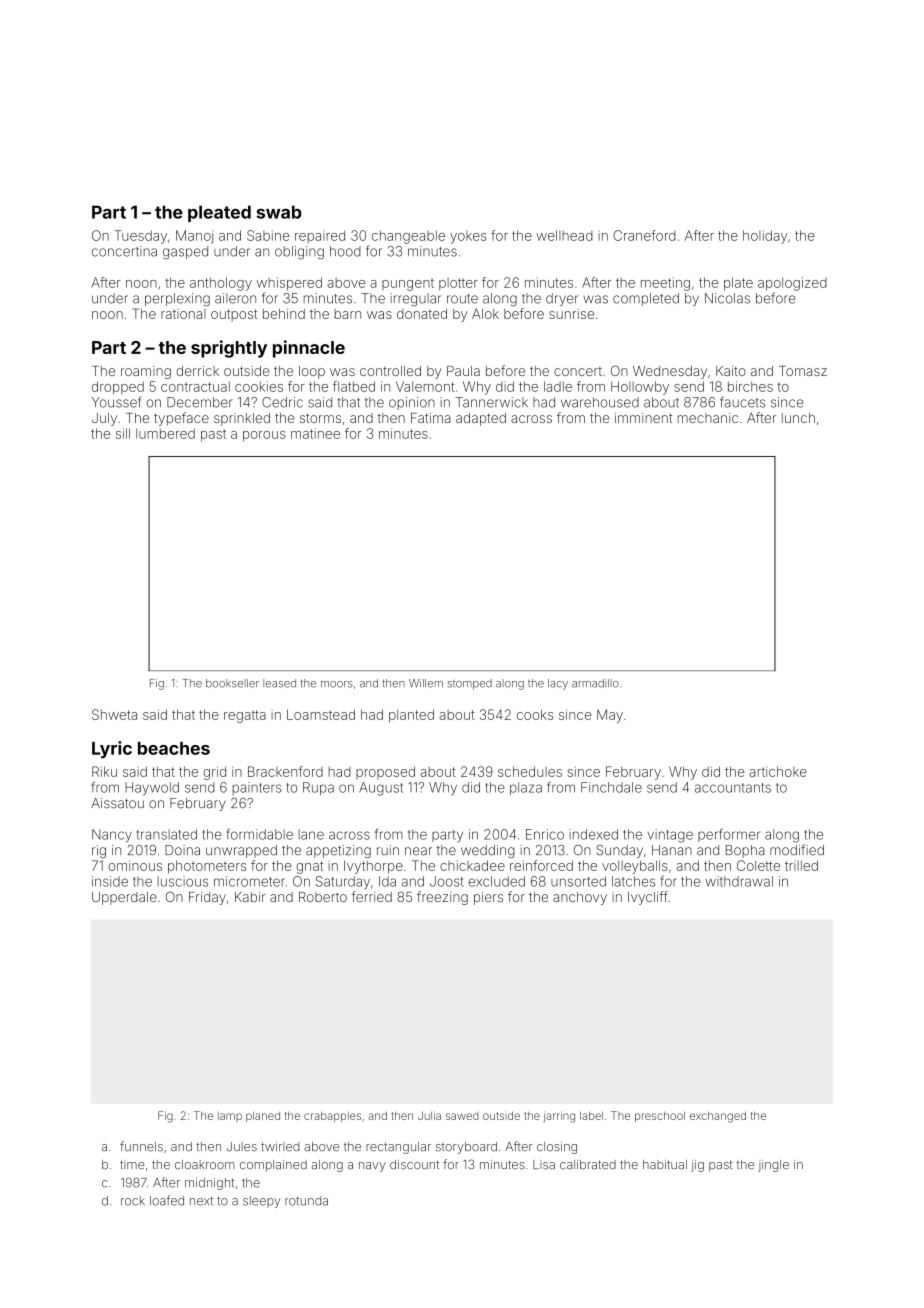 The image size is (924, 1308). Describe the element at coordinates (124, 898) in the page. I see `Upperdale` at that location.
